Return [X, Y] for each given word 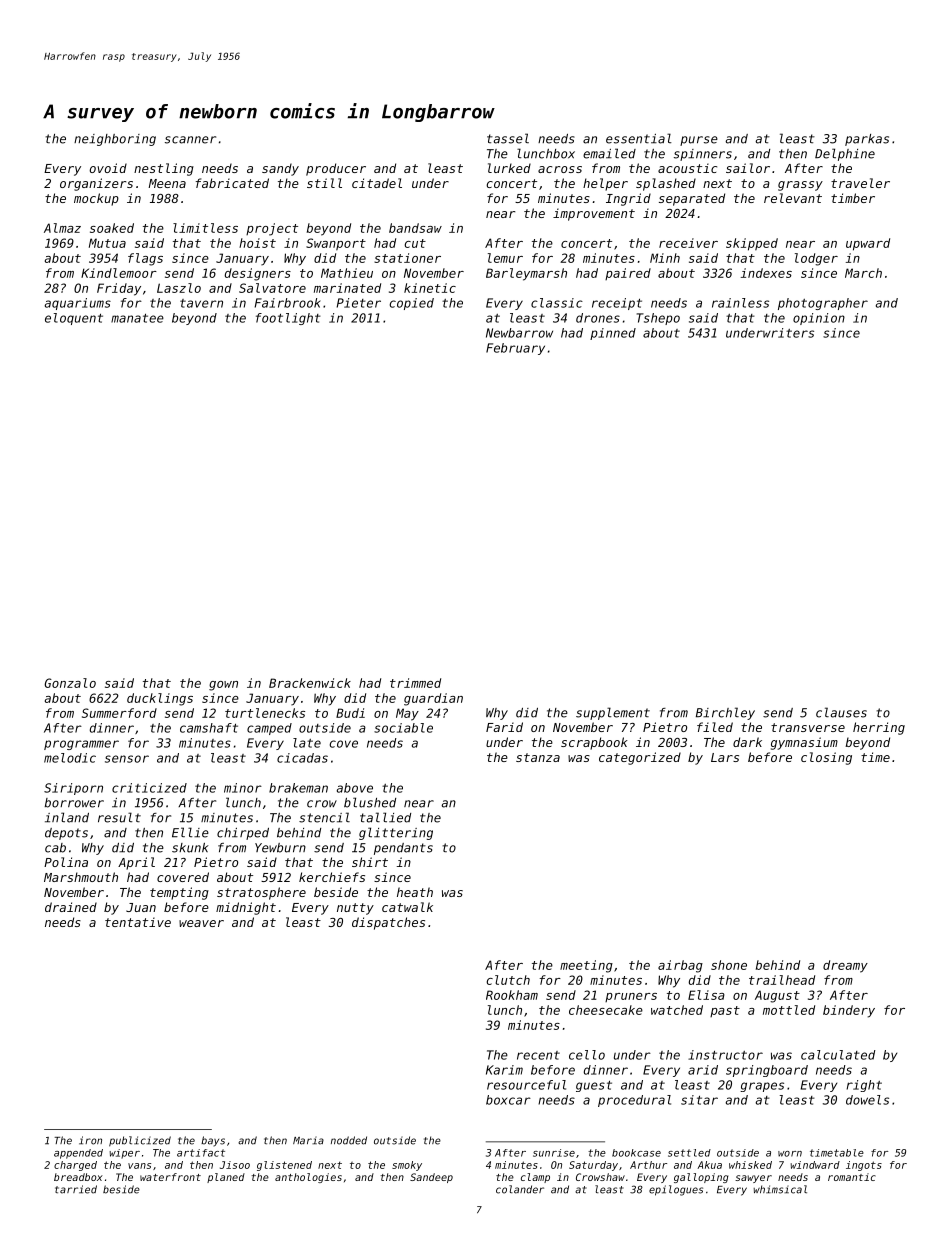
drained [71, 907]
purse [699, 141]
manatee [137, 318]
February [515, 349]
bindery [849, 1011]
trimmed [415, 683]
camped [269, 729]
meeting [586, 966]
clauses [841, 712]
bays [213, 1141]
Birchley [725, 713]
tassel [508, 138]
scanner [190, 140]
